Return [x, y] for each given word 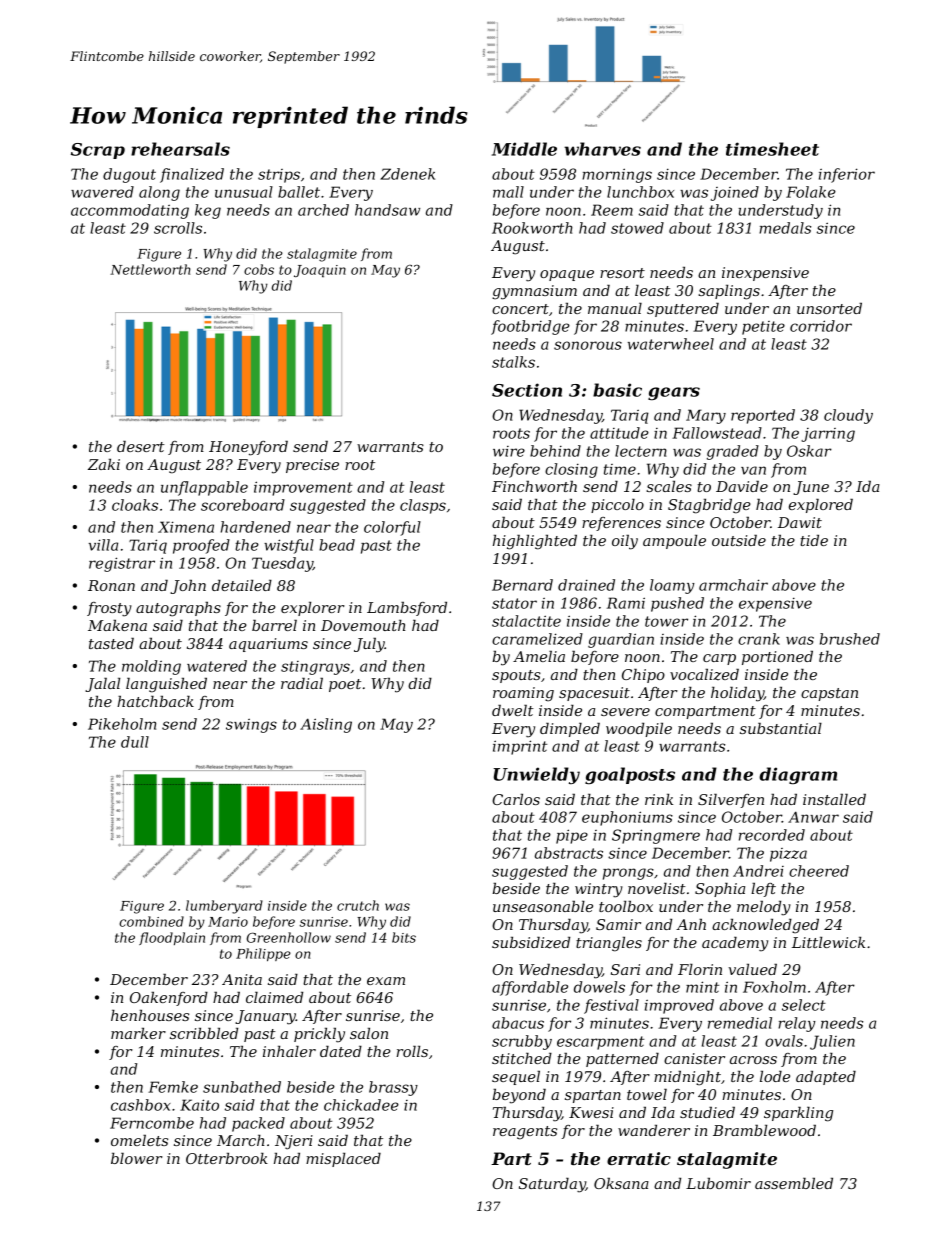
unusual [244, 192]
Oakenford [169, 999]
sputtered [683, 310]
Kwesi [591, 1112]
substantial [781, 728]
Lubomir [718, 1183]
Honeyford [248, 448]
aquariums [268, 645]
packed [258, 1124]
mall [508, 192]
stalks [513, 362]
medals [785, 228]
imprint [520, 747]
